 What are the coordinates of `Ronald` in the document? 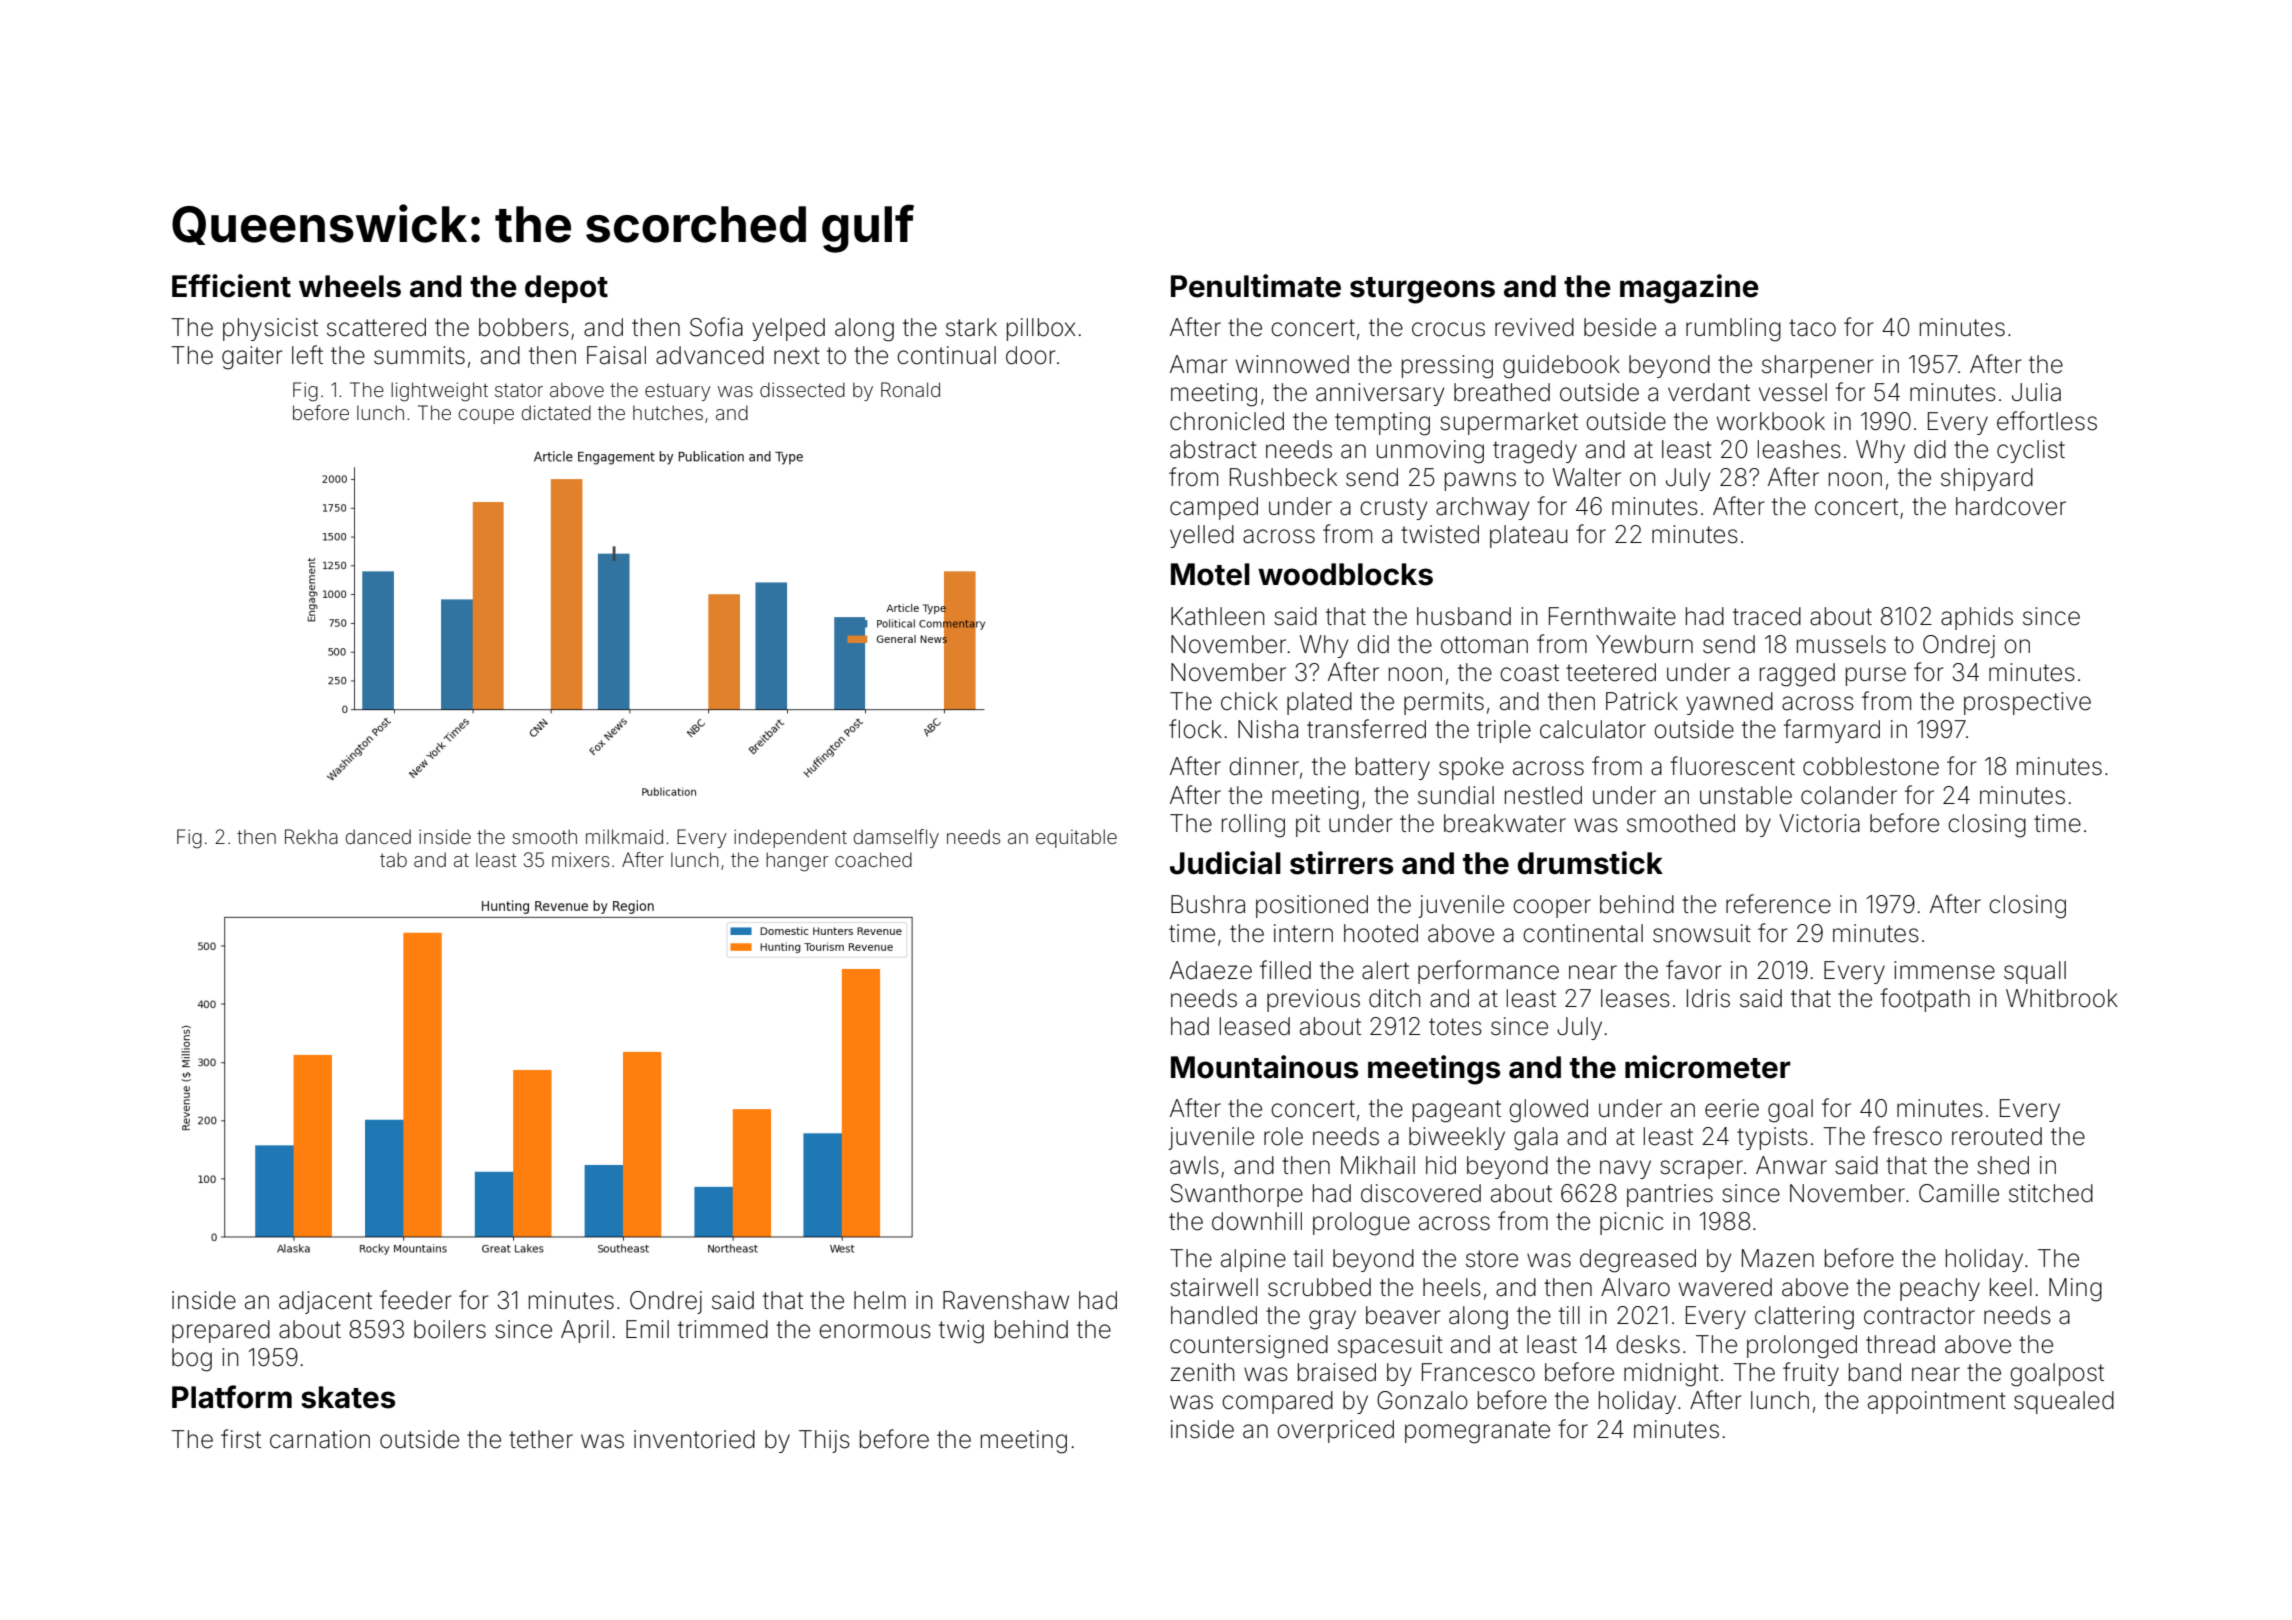 It's located at (910, 389).
